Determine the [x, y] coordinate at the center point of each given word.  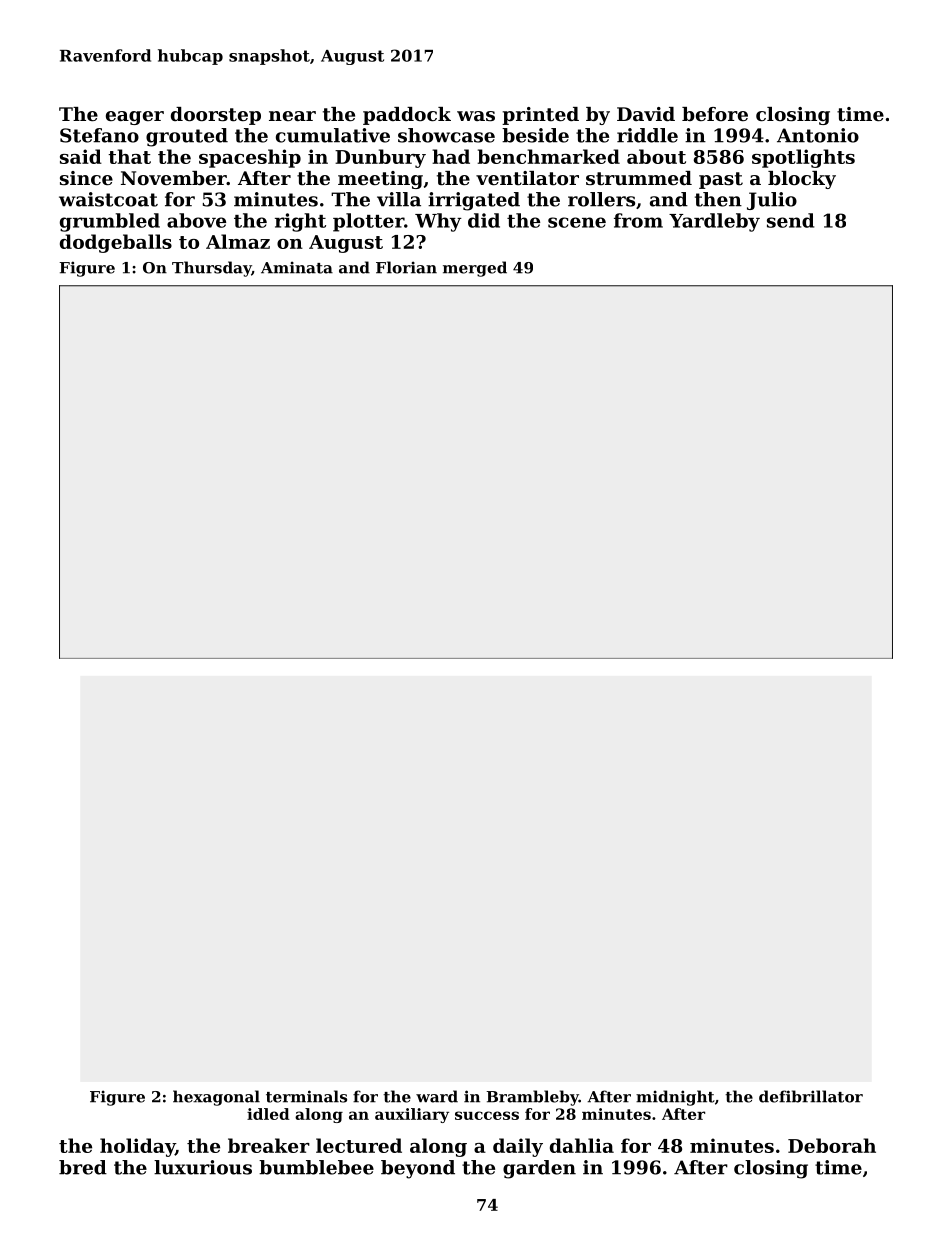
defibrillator [811, 1096]
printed [540, 116]
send [790, 220]
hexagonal [216, 1098]
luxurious [203, 1167]
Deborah [832, 1145]
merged [475, 269]
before [715, 114]
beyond [418, 1169]
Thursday [211, 269]
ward [437, 1096]
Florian [406, 267]
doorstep [216, 116]
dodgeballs [116, 243]
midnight [675, 1098]
